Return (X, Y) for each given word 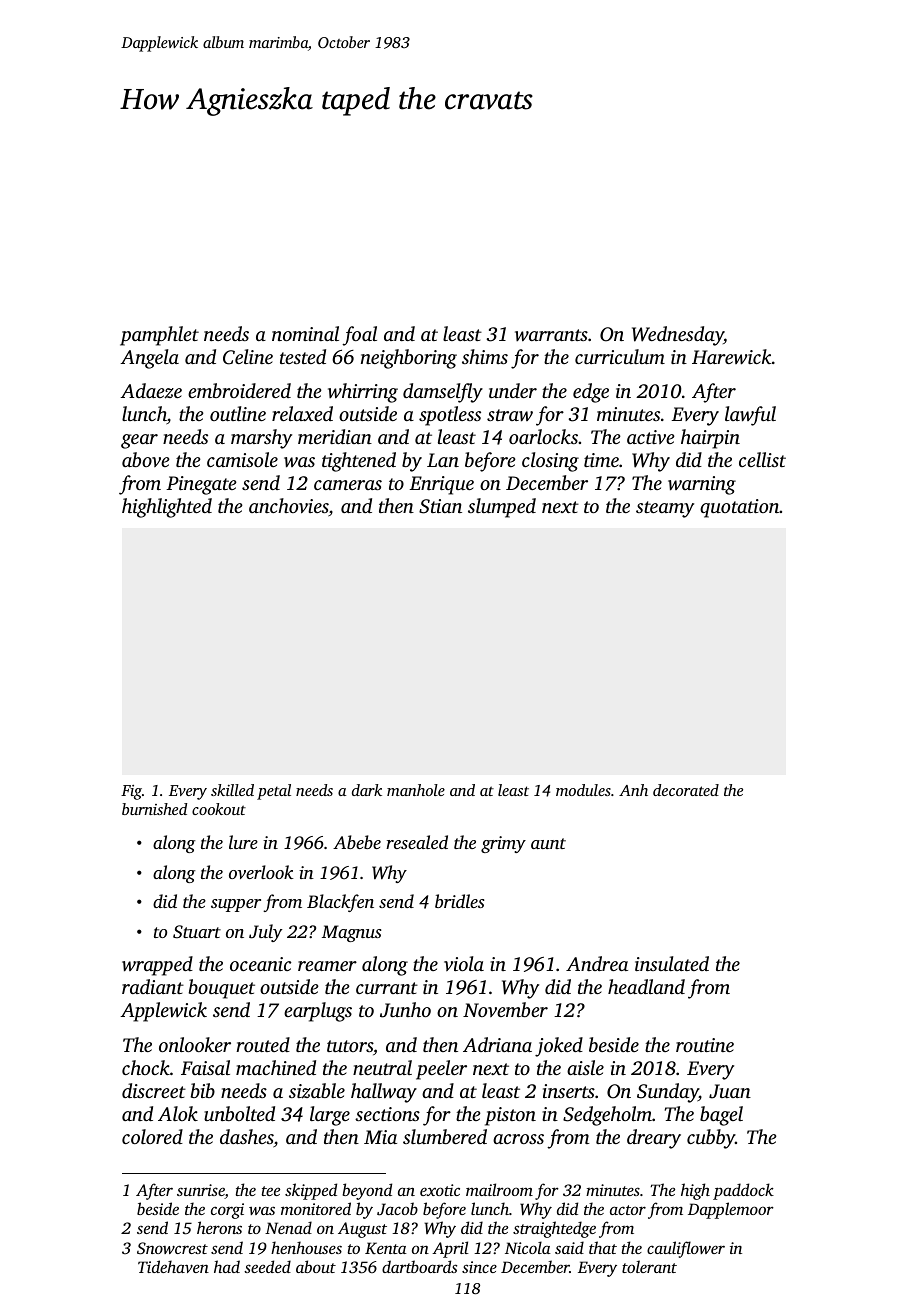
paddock (743, 1191)
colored (152, 1136)
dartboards (419, 1266)
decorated (686, 790)
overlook (261, 872)
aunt (548, 843)
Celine (248, 357)
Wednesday (678, 336)
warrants (551, 335)
